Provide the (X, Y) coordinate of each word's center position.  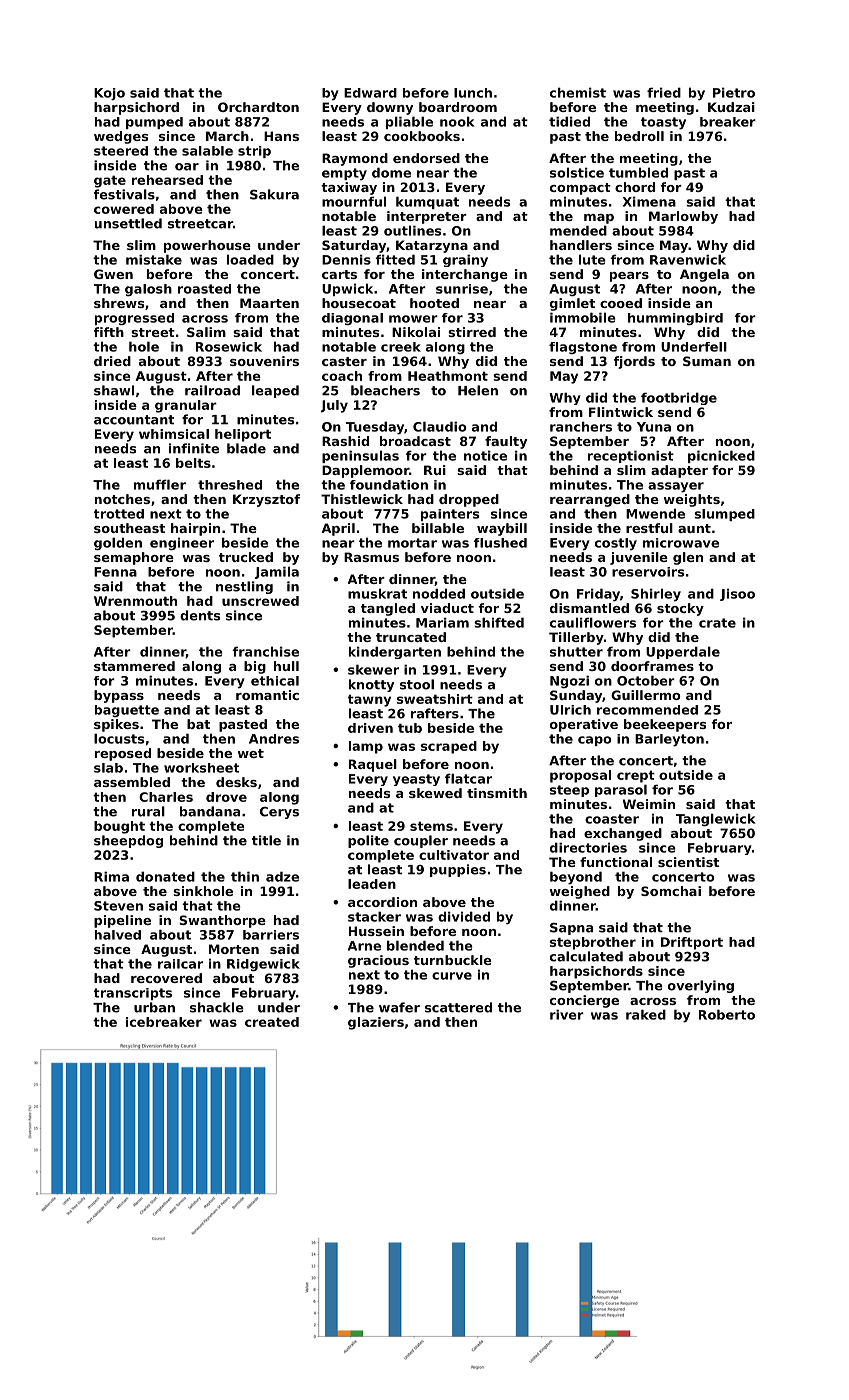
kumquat (427, 202)
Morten (234, 949)
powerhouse (207, 246)
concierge (584, 1001)
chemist (578, 92)
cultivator (454, 855)
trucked (246, 557)
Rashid (345, 441)
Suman (707, 361)
